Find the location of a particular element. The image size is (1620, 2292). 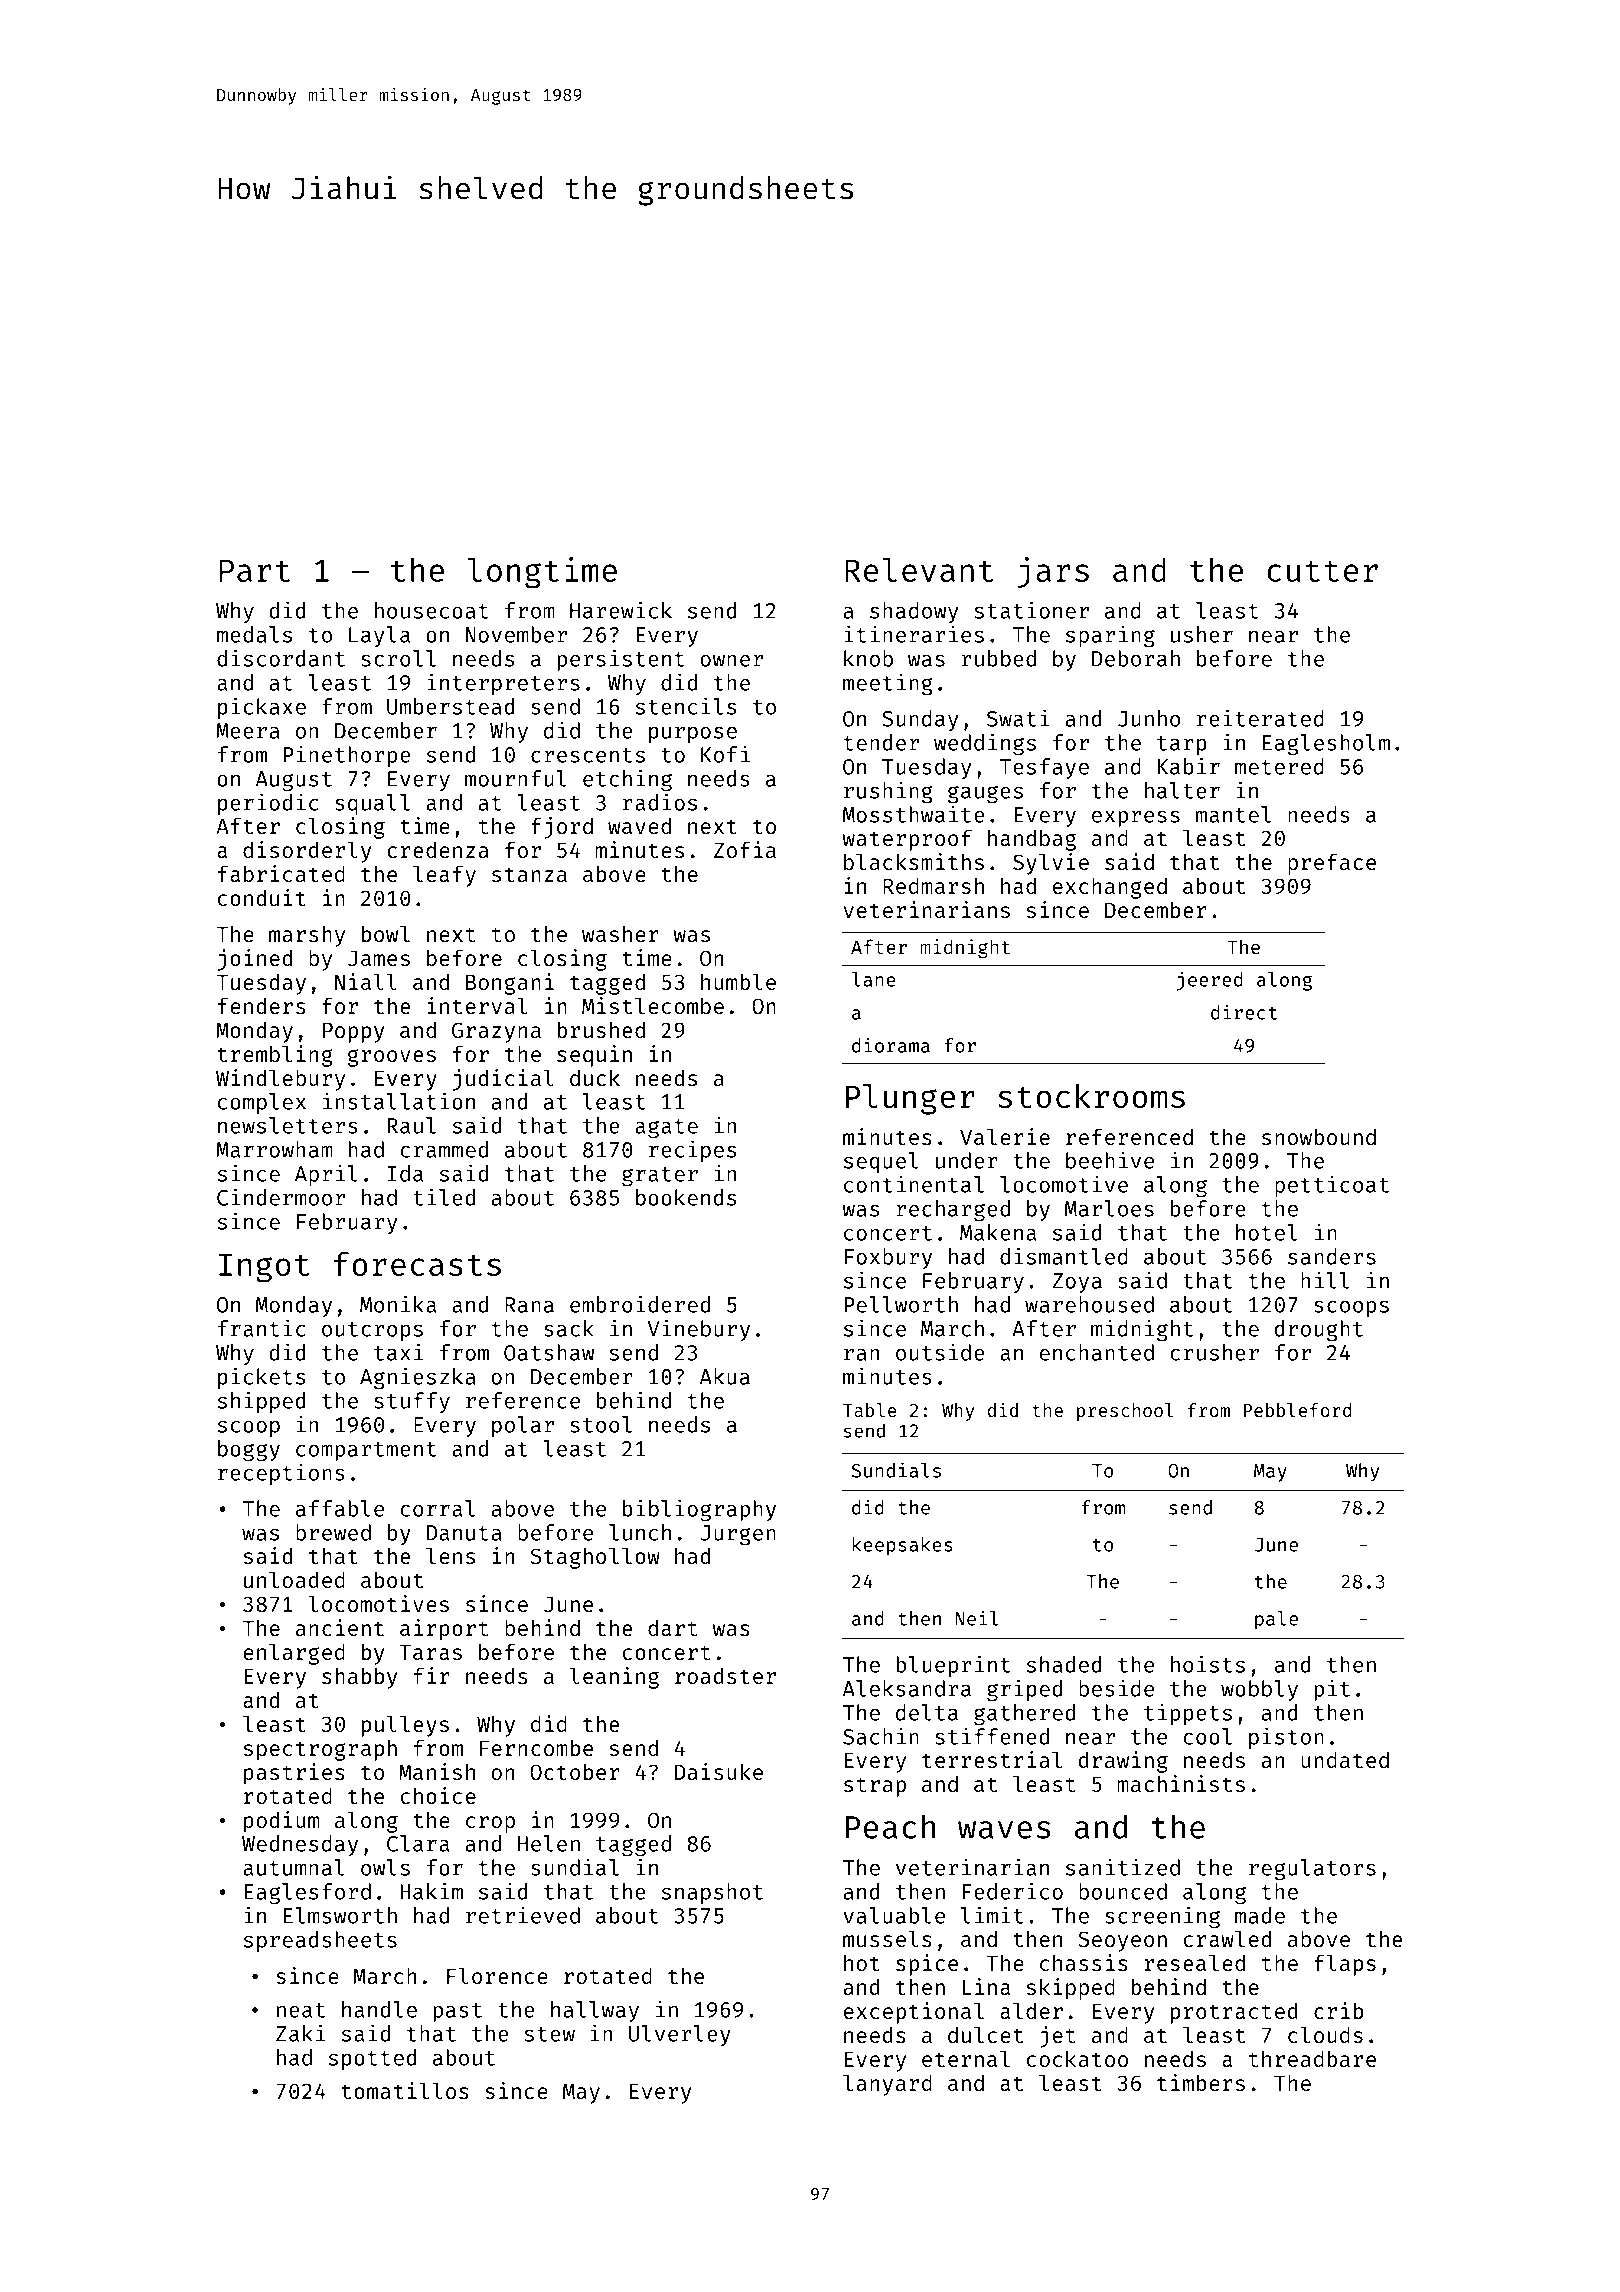

Ingot is located at coordinates (264, 1268).
